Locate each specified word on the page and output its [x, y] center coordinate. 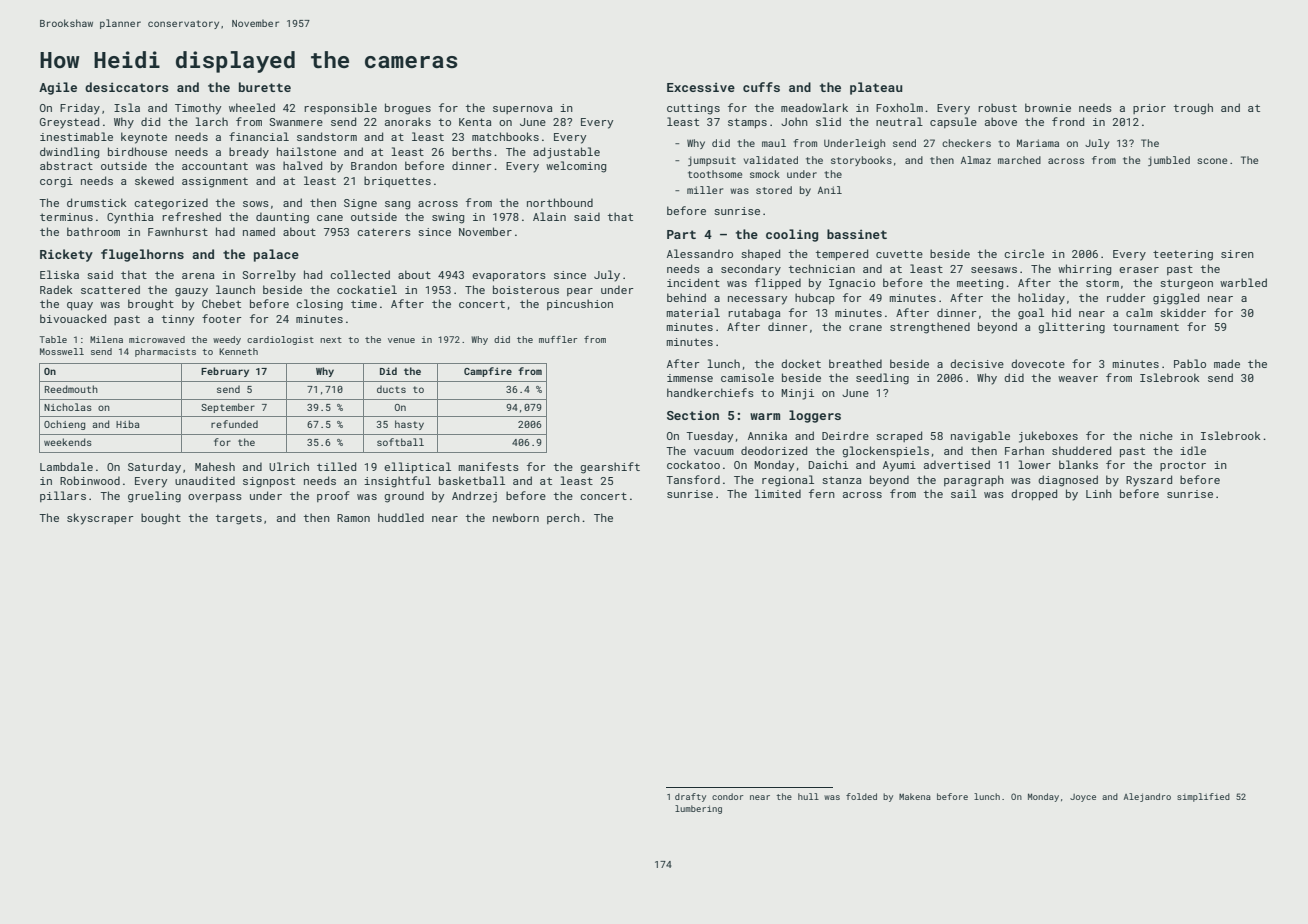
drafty [690, 797]
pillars [63, 496]
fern [822, 493]
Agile [58, 88]
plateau [876, 88]
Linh [1099, 493]
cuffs [761, 87]
